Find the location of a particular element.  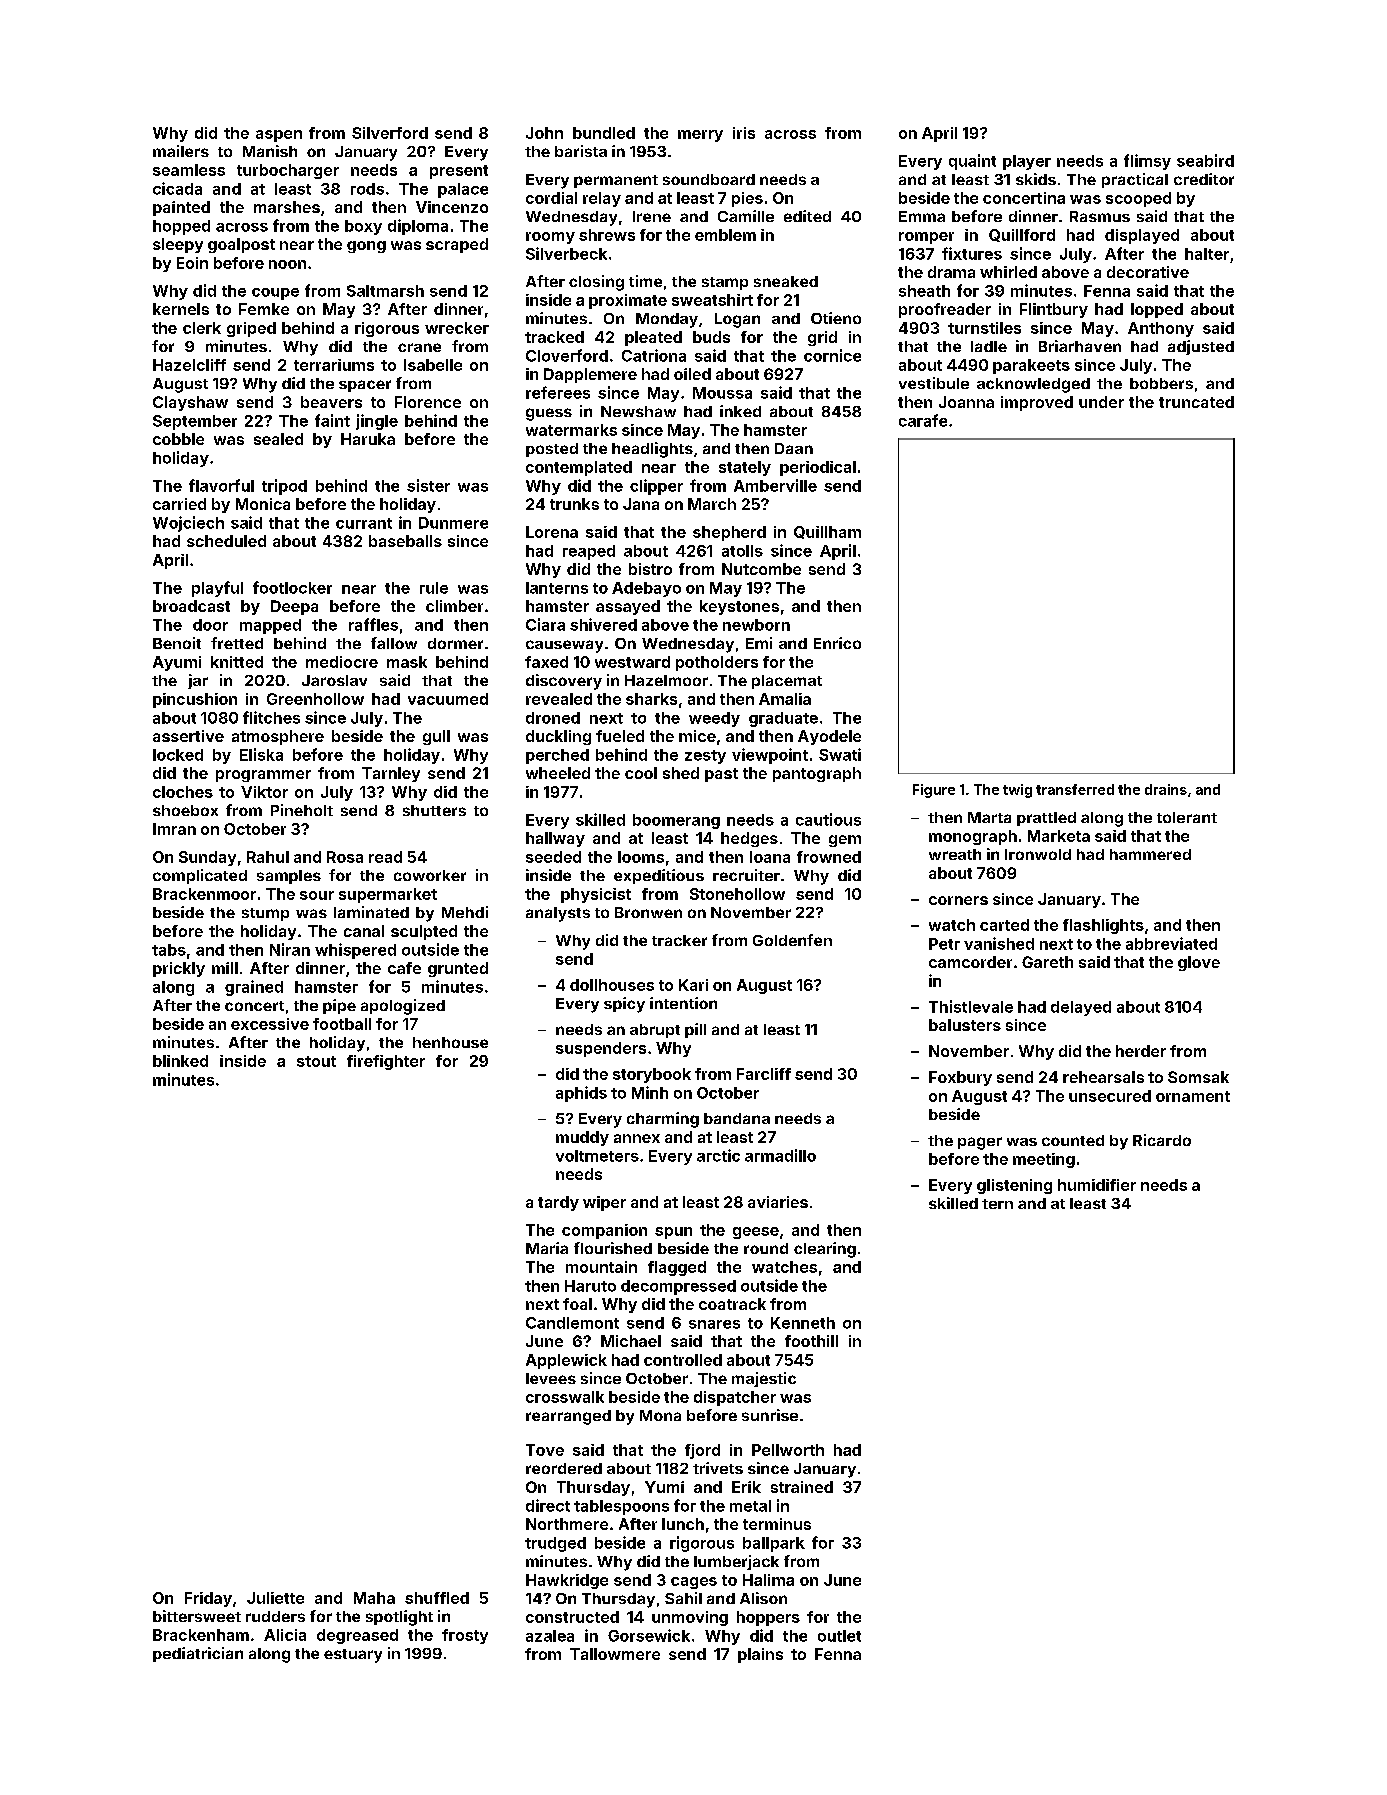

majestic is located at coordinates (764, 1379).
